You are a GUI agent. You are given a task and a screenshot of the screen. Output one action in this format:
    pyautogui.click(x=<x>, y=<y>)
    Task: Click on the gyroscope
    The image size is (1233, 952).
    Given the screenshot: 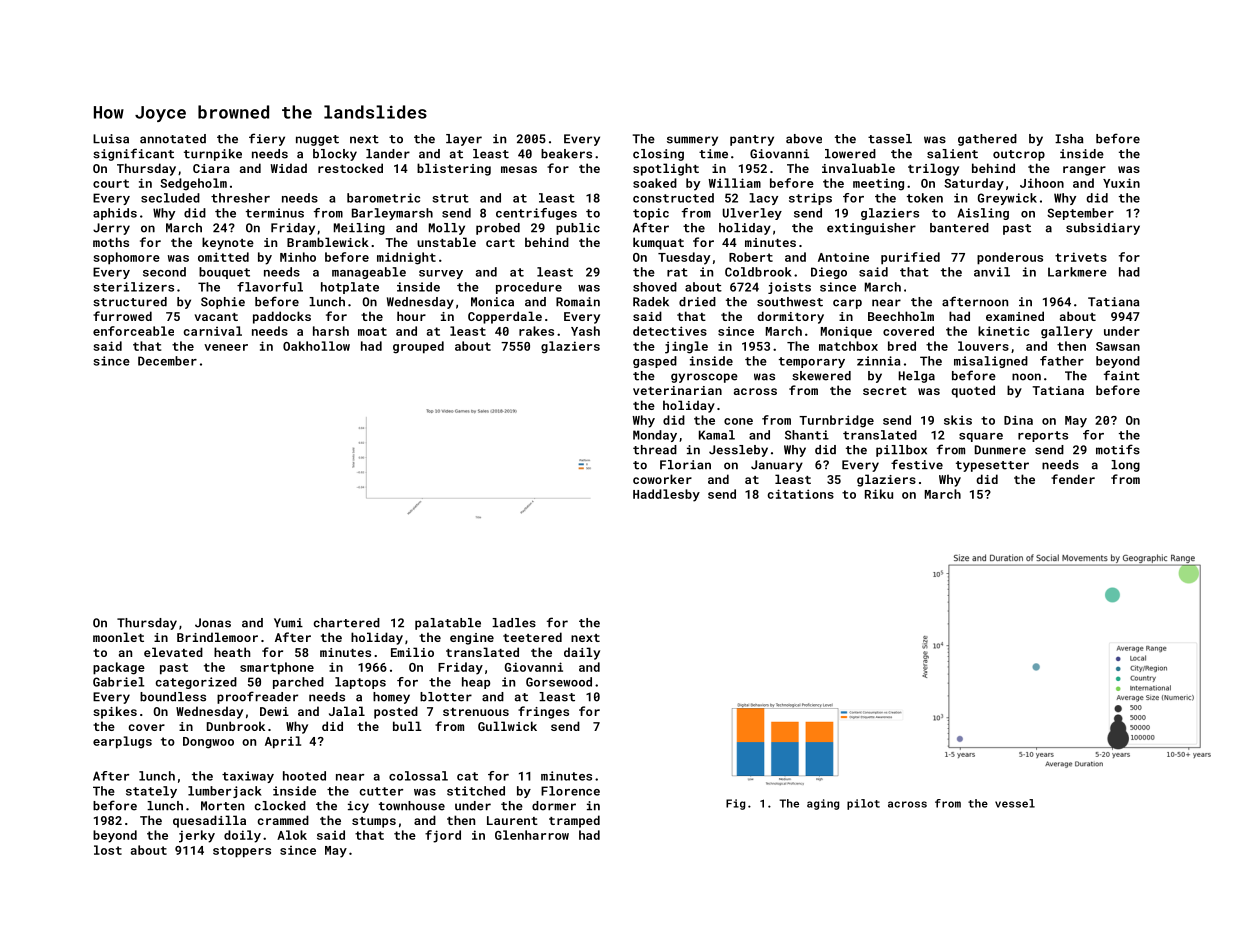 What is the action you would take?
    pyautogui.click(x=704, y=378)
